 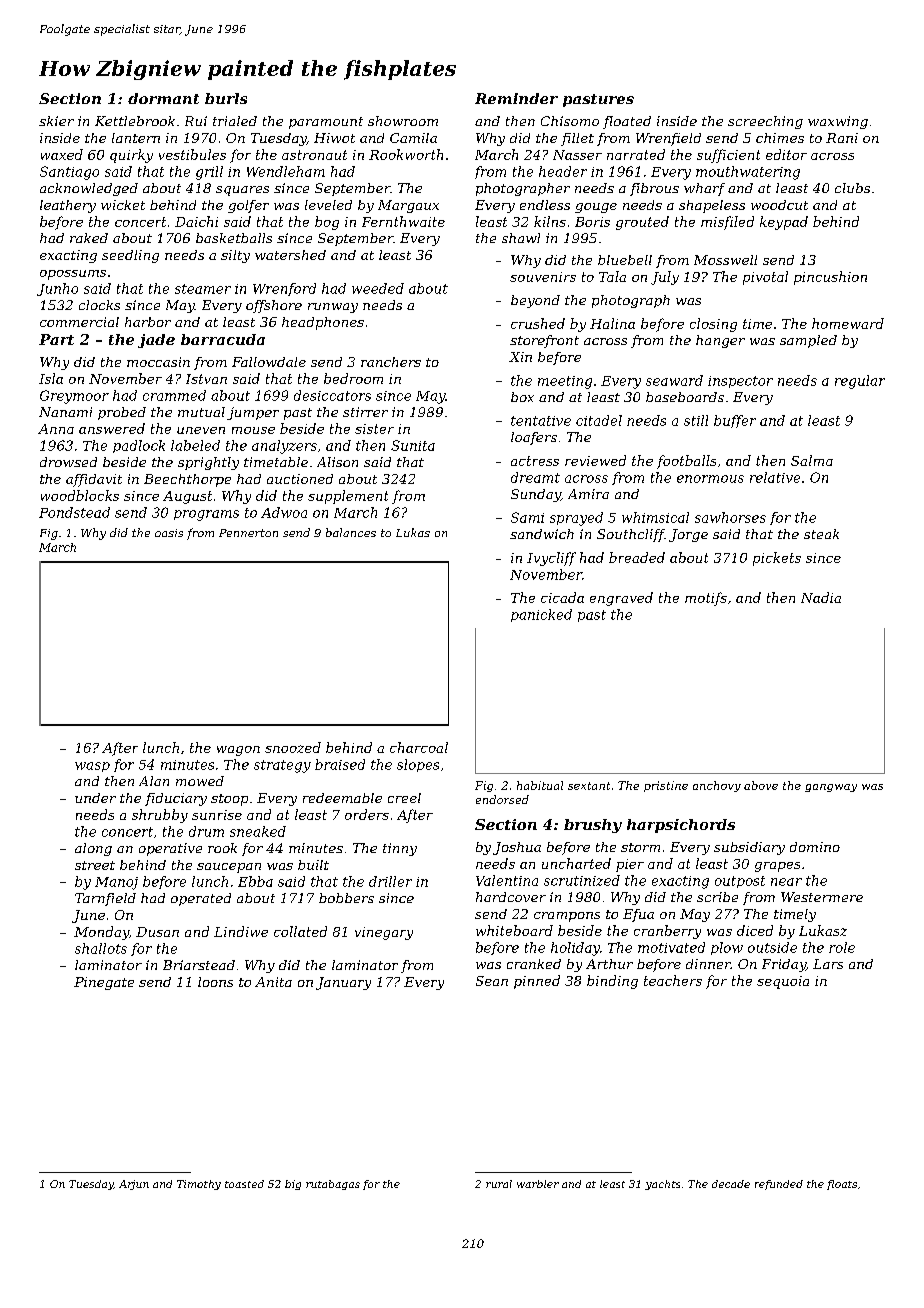 I want to click on Pinegate, so click(x=104, y=983).
